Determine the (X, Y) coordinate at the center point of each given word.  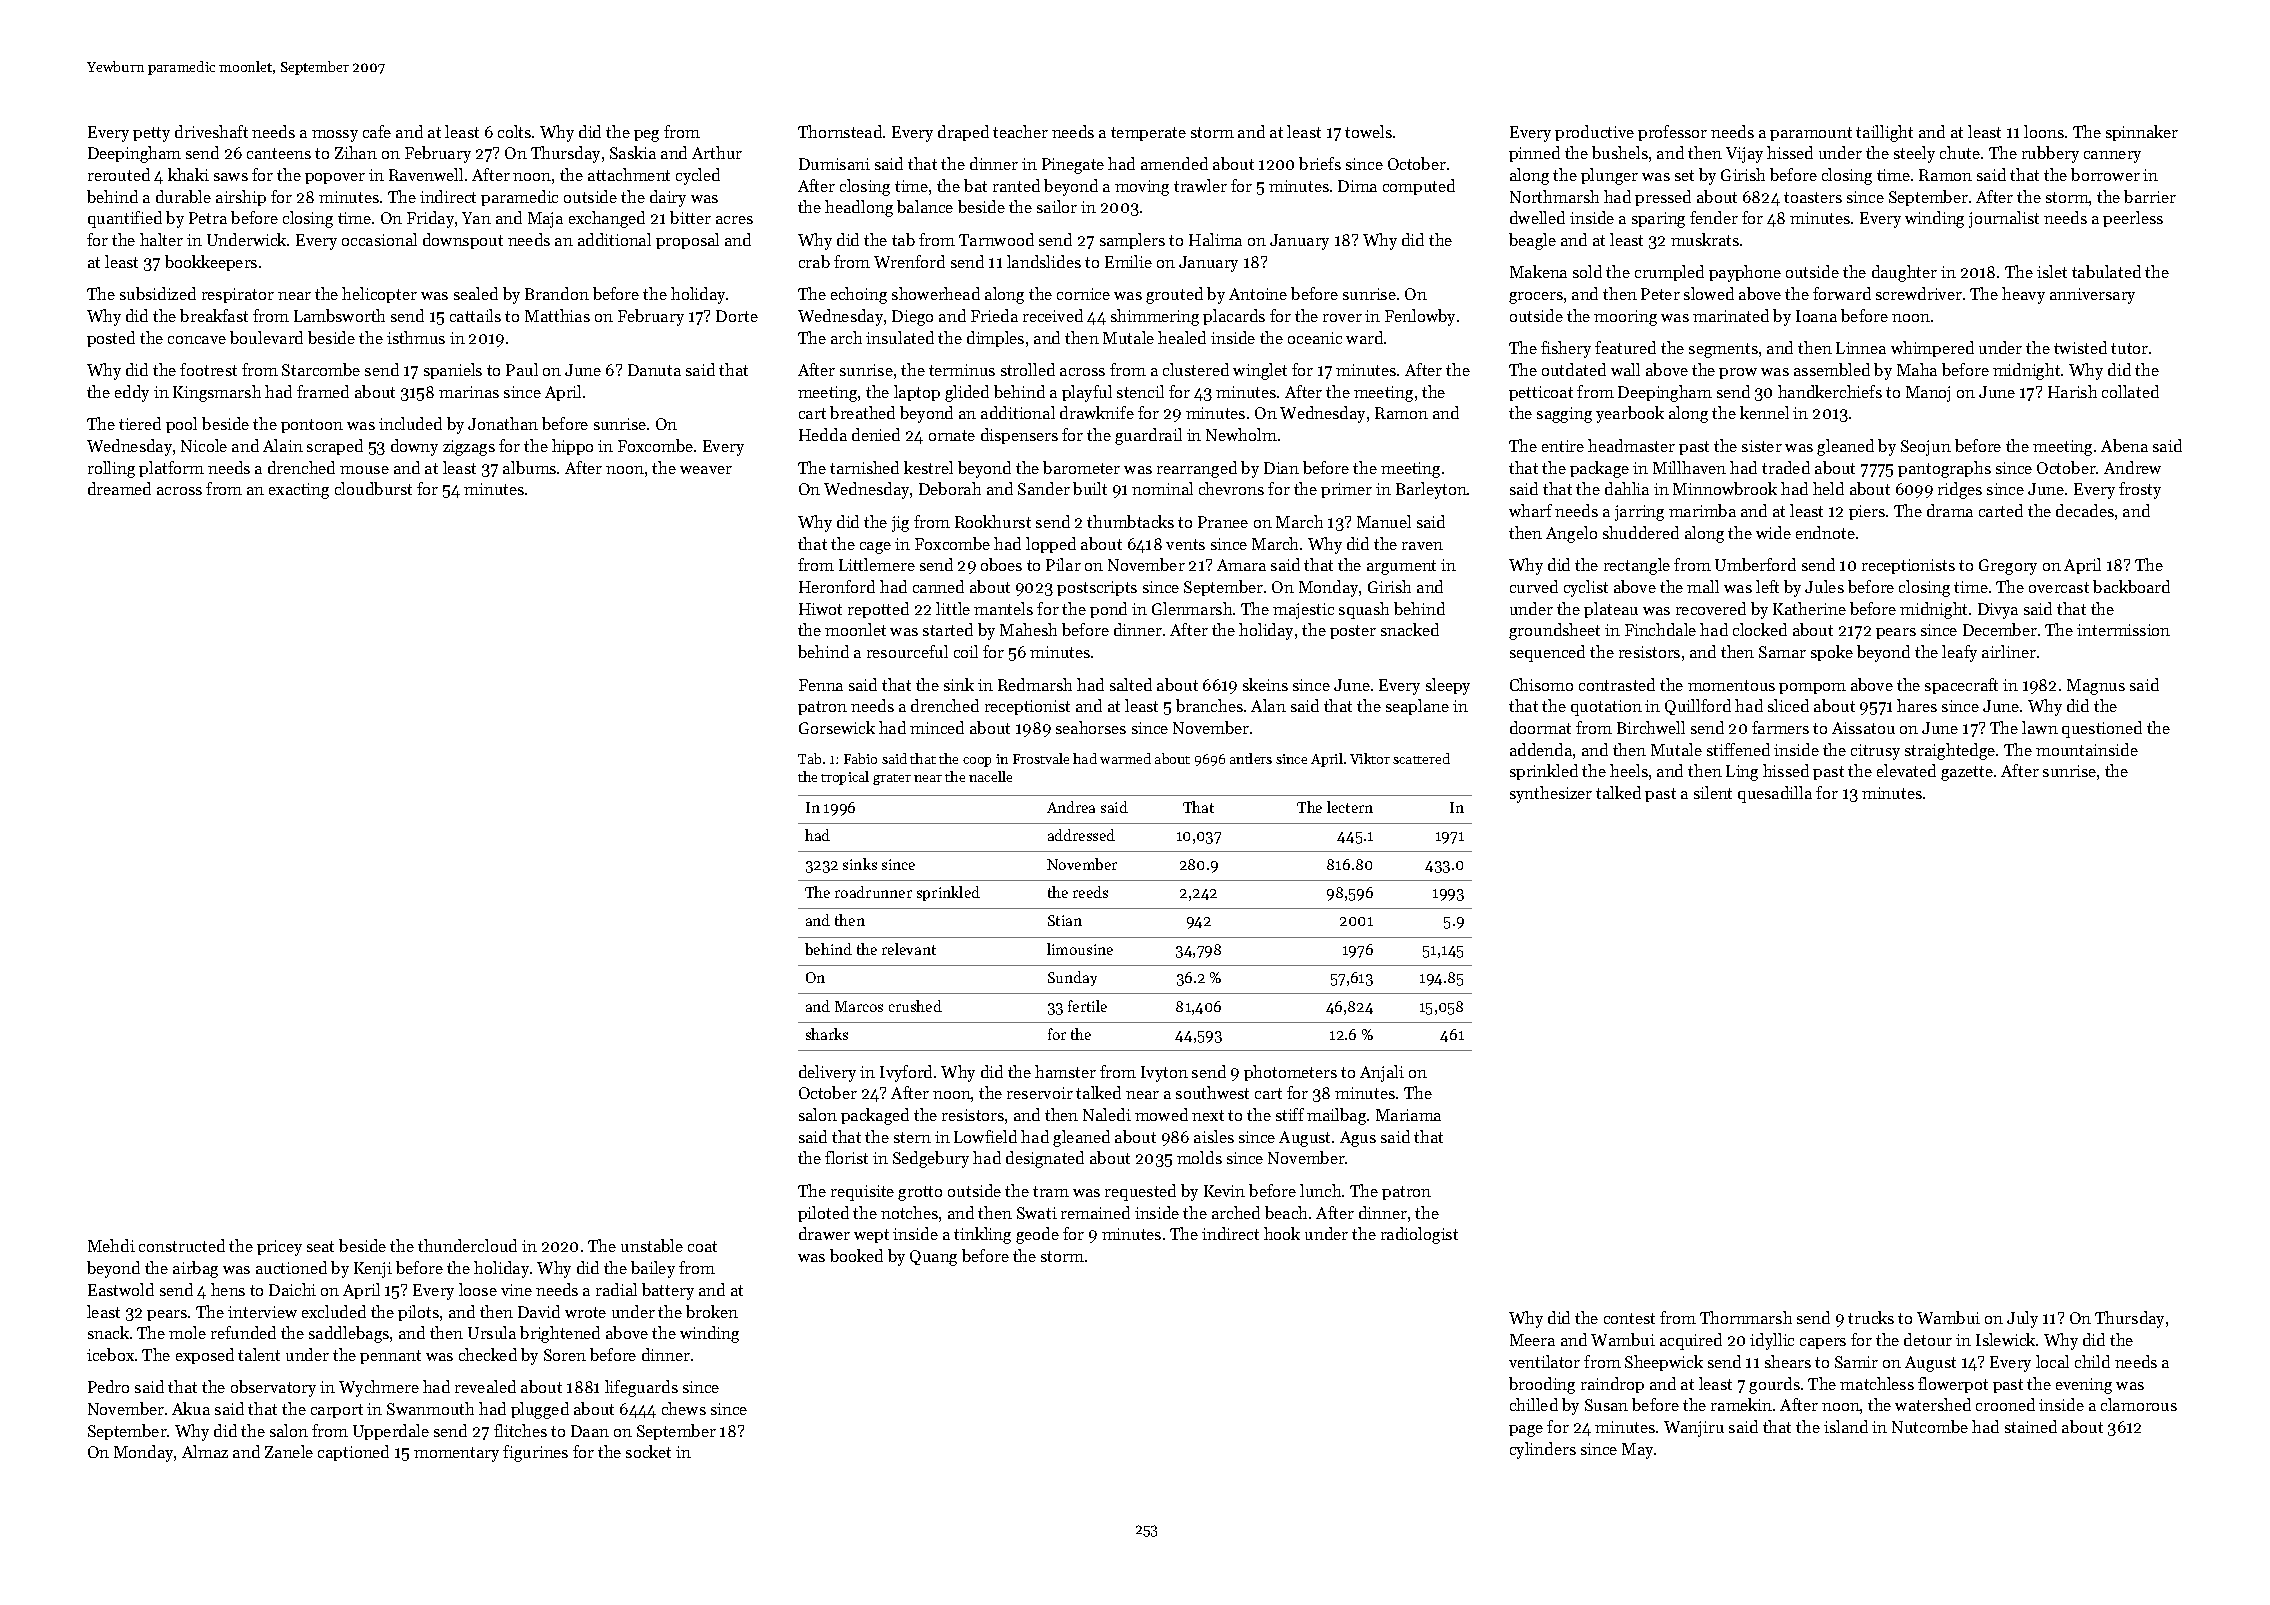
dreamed (119, 488)
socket (648, 1451)
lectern (1350, 807)
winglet (1260, 371)
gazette (1967, 773)
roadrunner (873, 892)
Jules (1824, 586)
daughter (1904, 273)
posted (111, 339)
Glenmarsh (1192, 608)
